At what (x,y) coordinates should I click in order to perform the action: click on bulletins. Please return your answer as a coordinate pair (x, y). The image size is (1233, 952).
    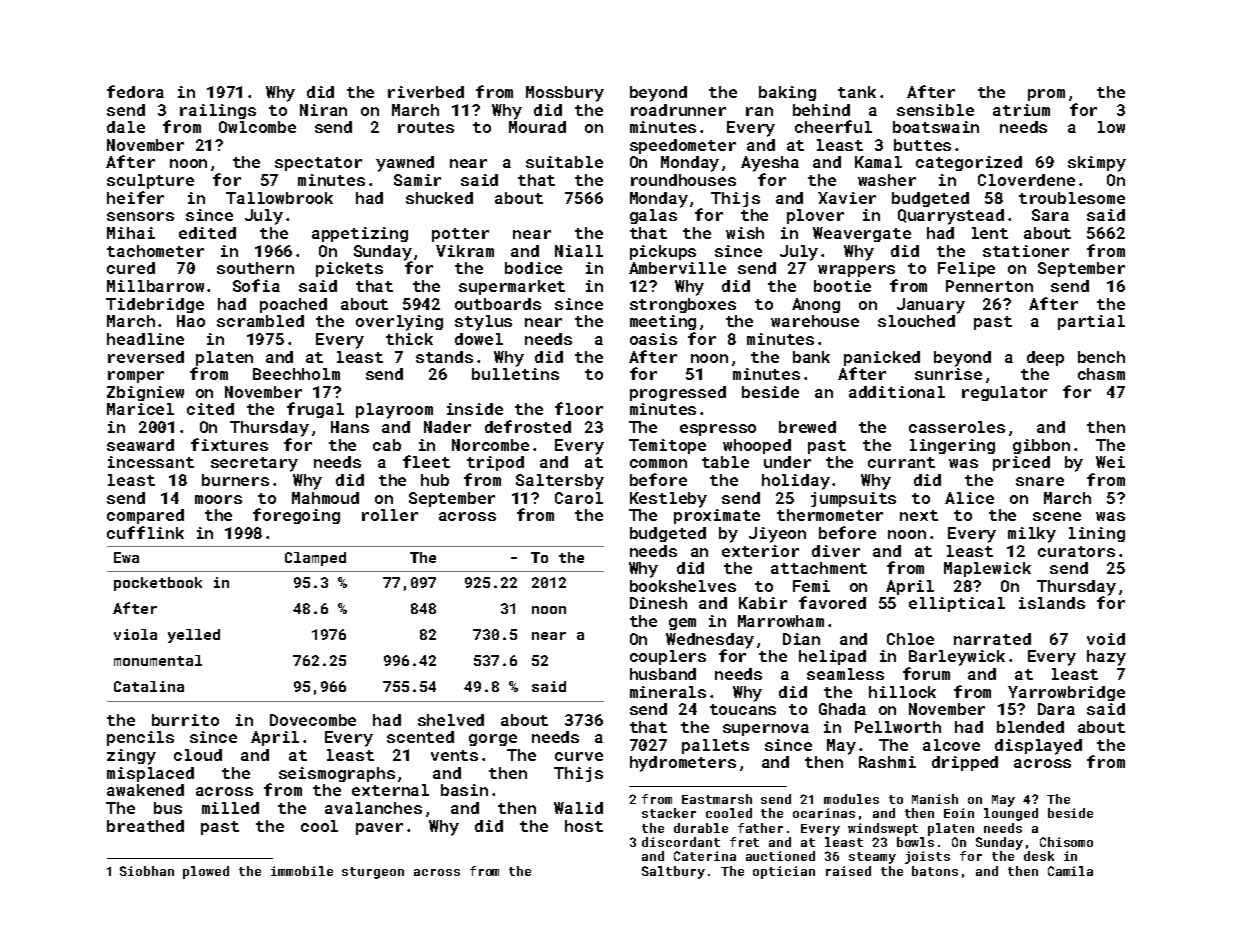
    Looking at the image, I should click on (515, 374).
